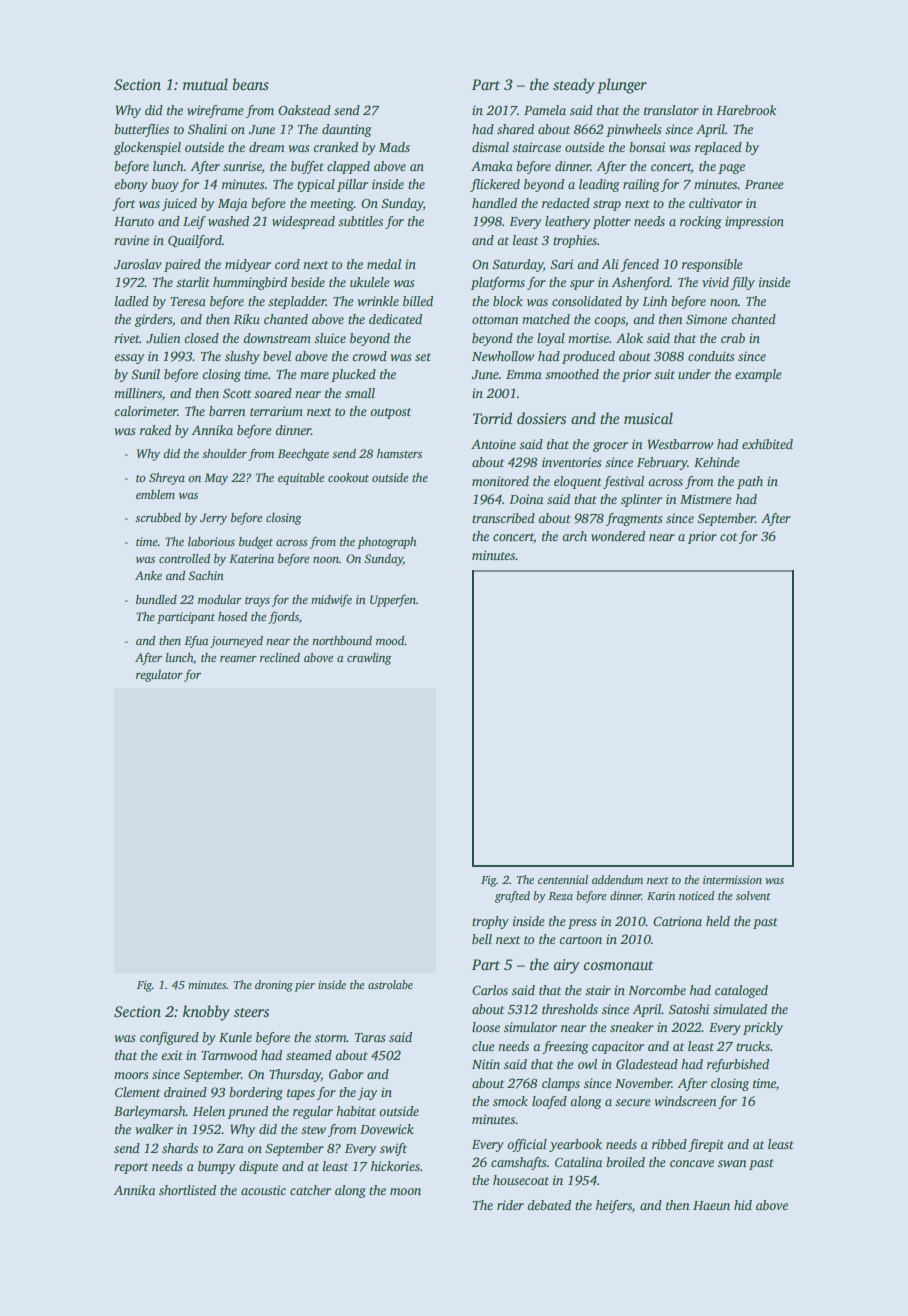 The height and width of the document is (1316, 908). I want to click on intermission, so click(732, 880).
